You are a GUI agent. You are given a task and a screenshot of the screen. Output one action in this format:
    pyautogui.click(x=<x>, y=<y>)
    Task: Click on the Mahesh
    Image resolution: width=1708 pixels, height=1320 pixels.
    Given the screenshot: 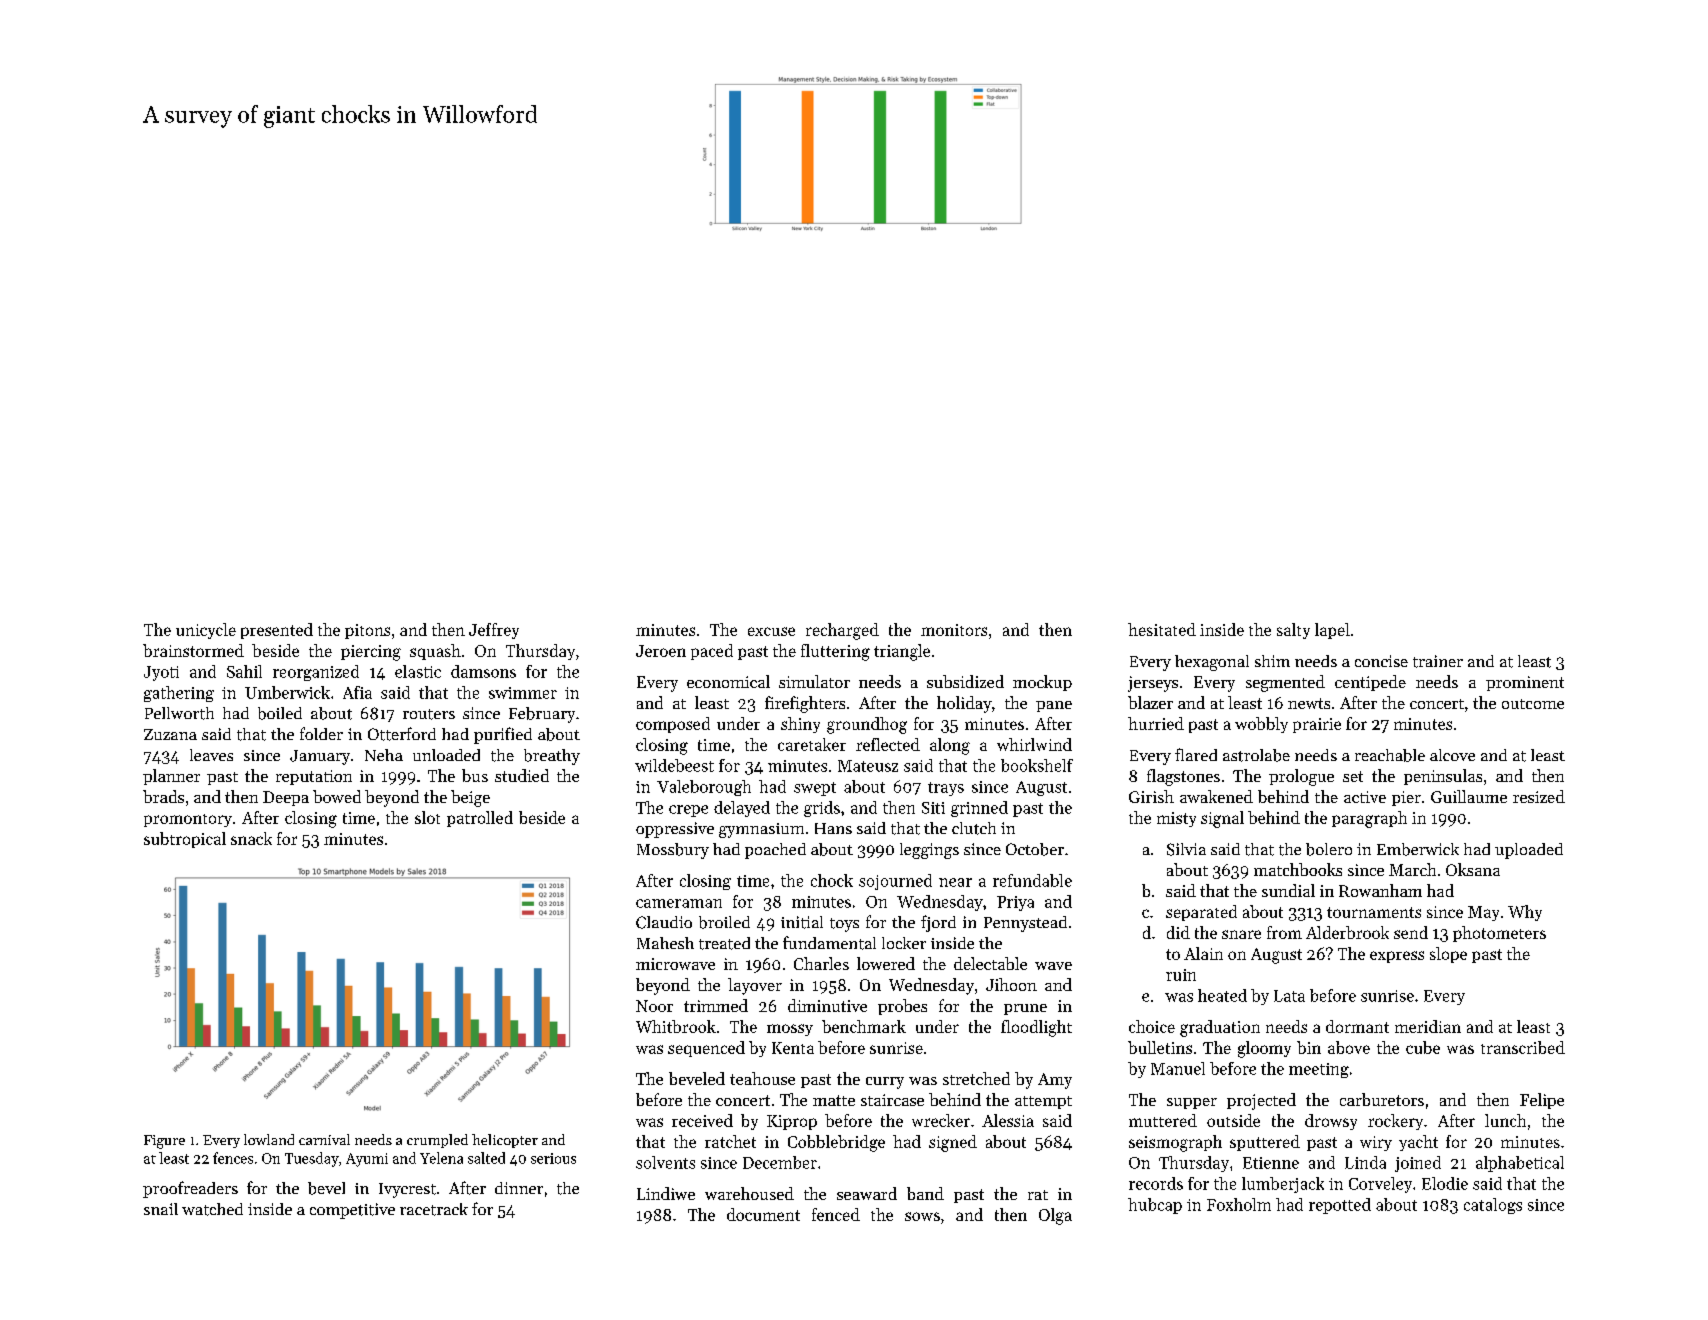 What is the action you would take?
    pyautogui.click(x=665, y=943)
